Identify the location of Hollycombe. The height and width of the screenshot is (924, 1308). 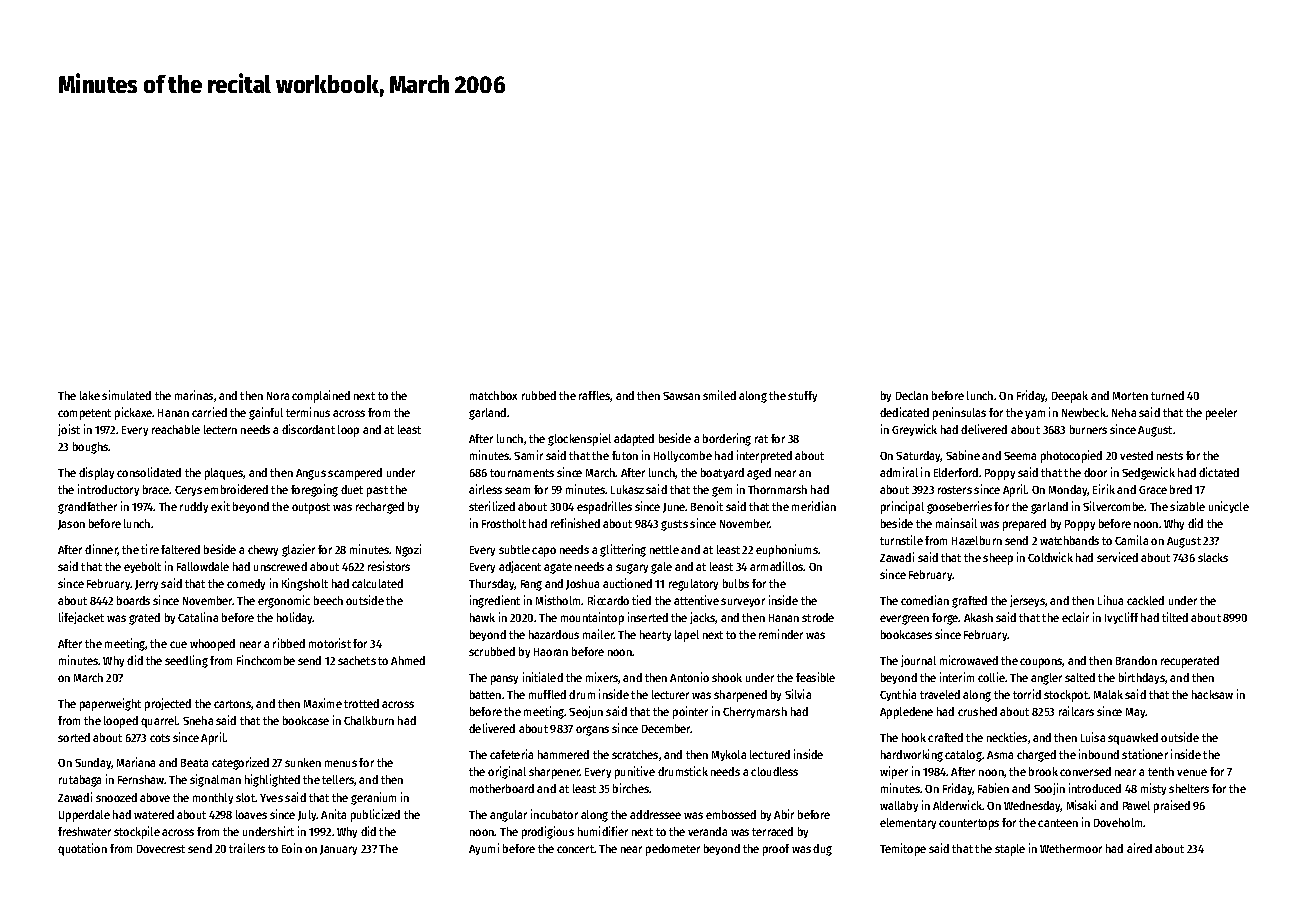
(683, 456).
